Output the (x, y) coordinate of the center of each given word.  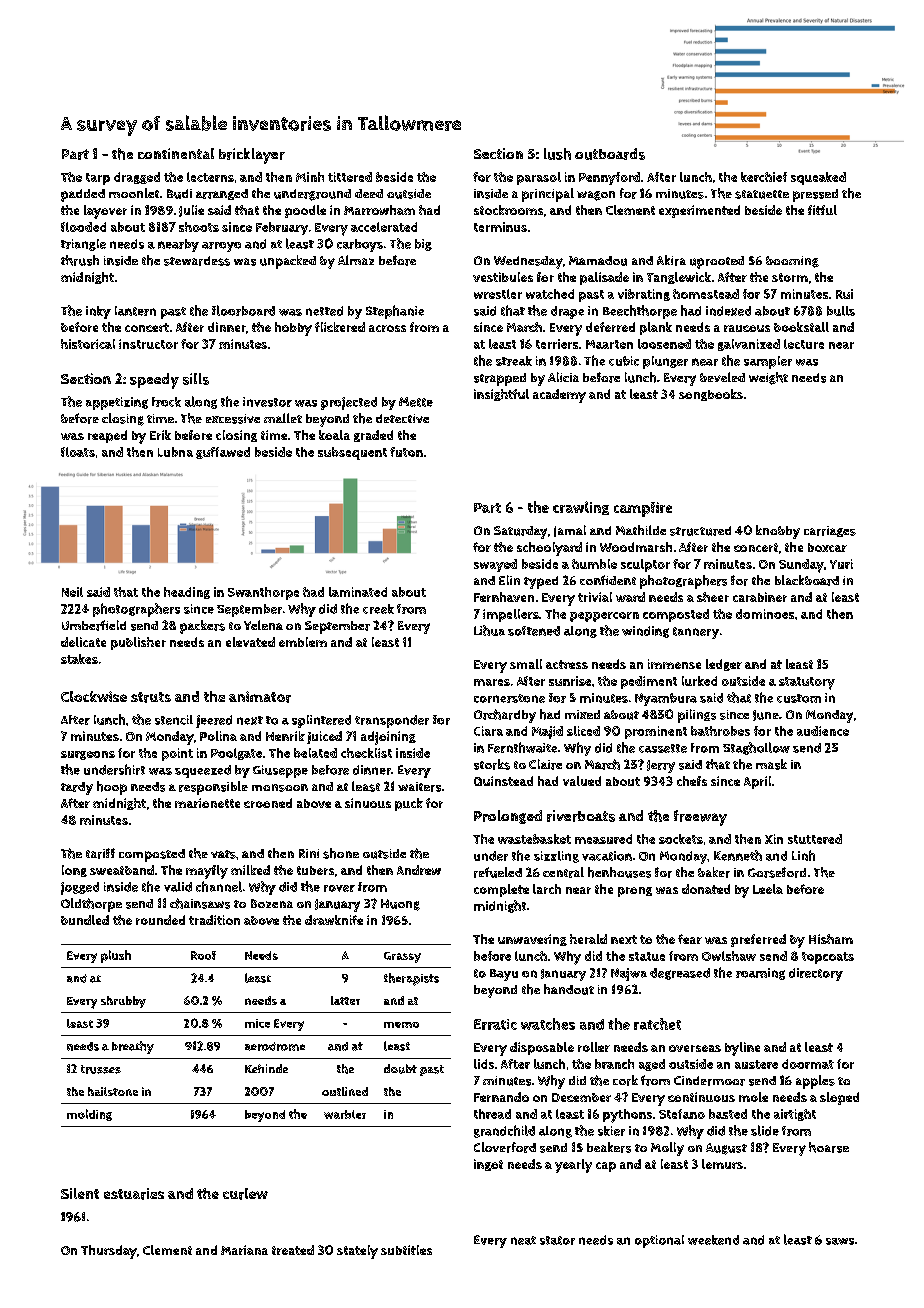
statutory (807, 683)
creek (378, 609)
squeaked (818, 178)
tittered (350, 177)
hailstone (113, 1091)
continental (176, 153)
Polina (218, 736)
